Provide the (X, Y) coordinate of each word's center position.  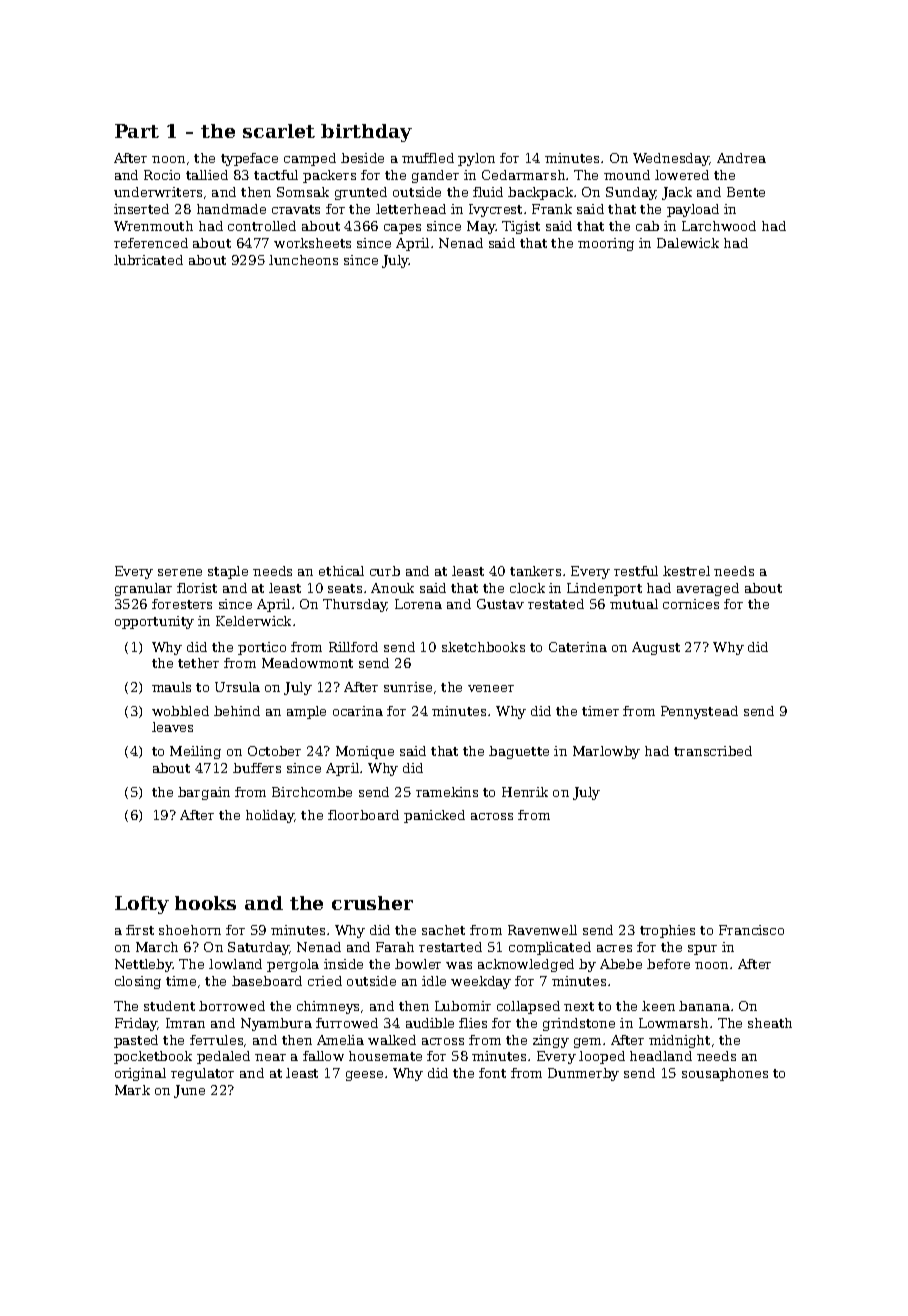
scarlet (279, 131)
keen (658, 1006)
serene (180, 572)
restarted (450, 947)
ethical (341, 571)
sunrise (408, 687)
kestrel (686, 571)
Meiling (195, 752)
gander (435, 176)
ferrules (216, 1040)
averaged (708, 589)
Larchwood (719, 226)
